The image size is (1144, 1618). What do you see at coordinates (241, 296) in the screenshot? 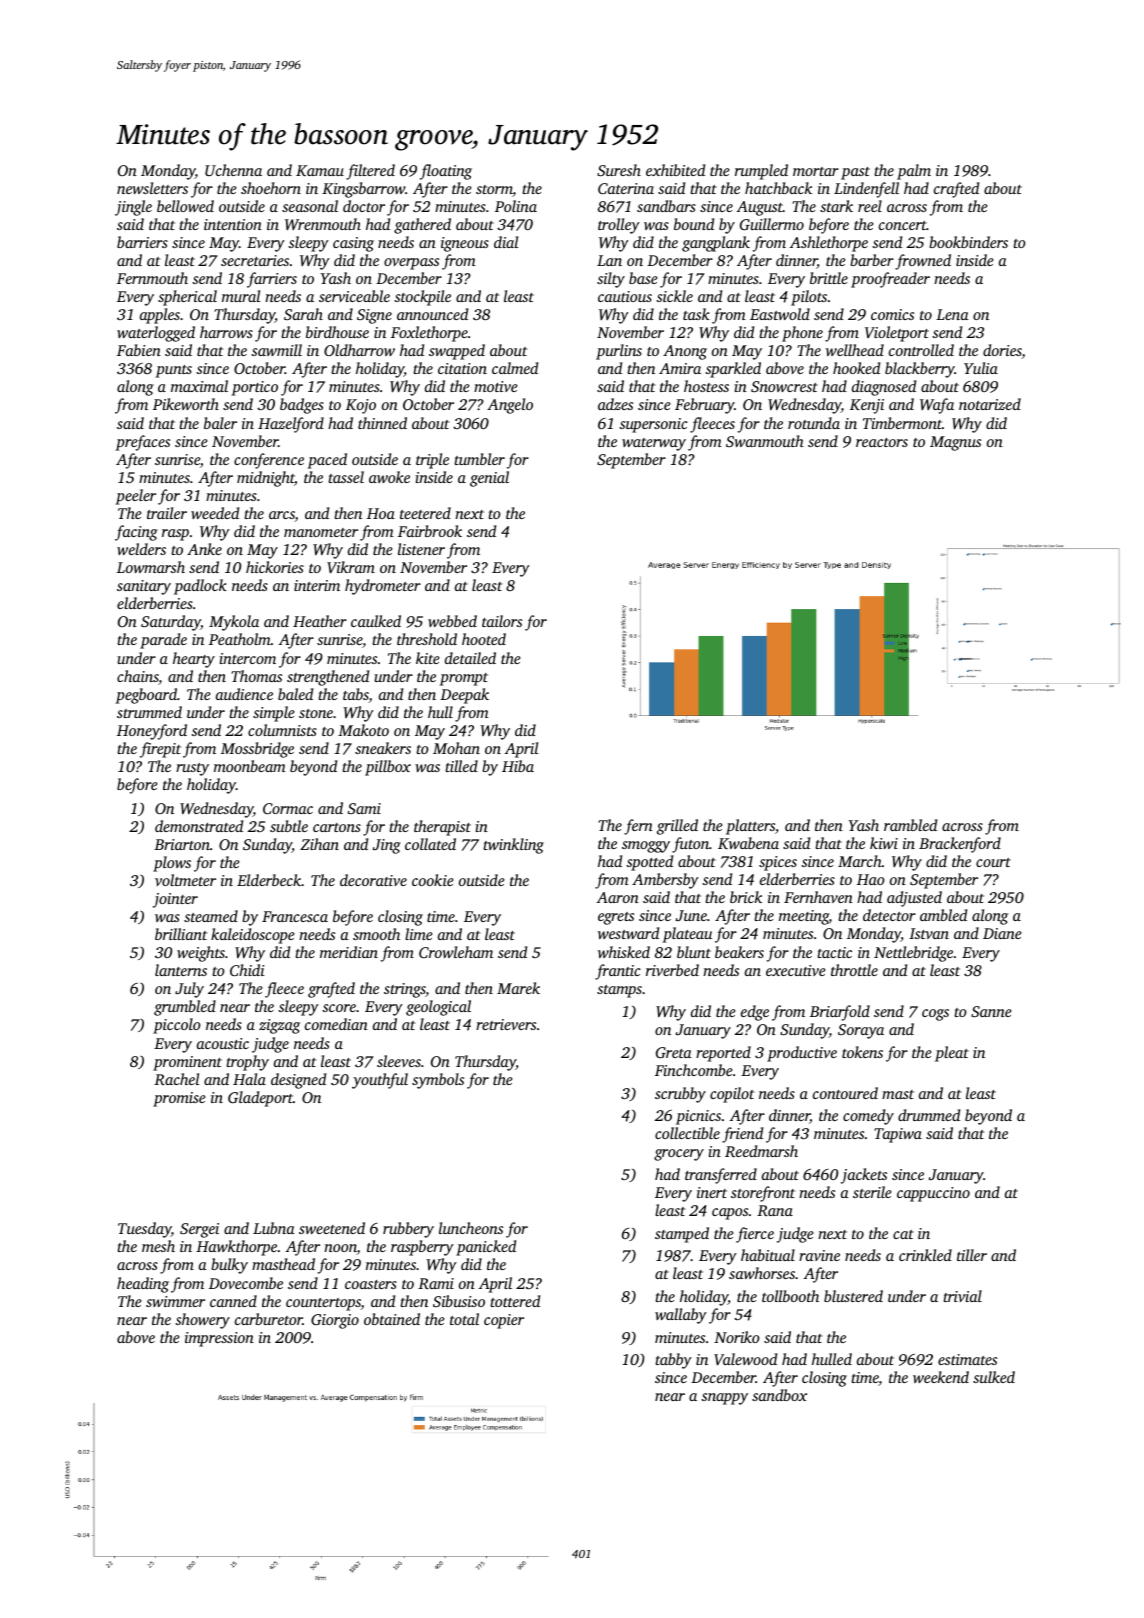
I see `mural` at bounding box center [241, 296].
